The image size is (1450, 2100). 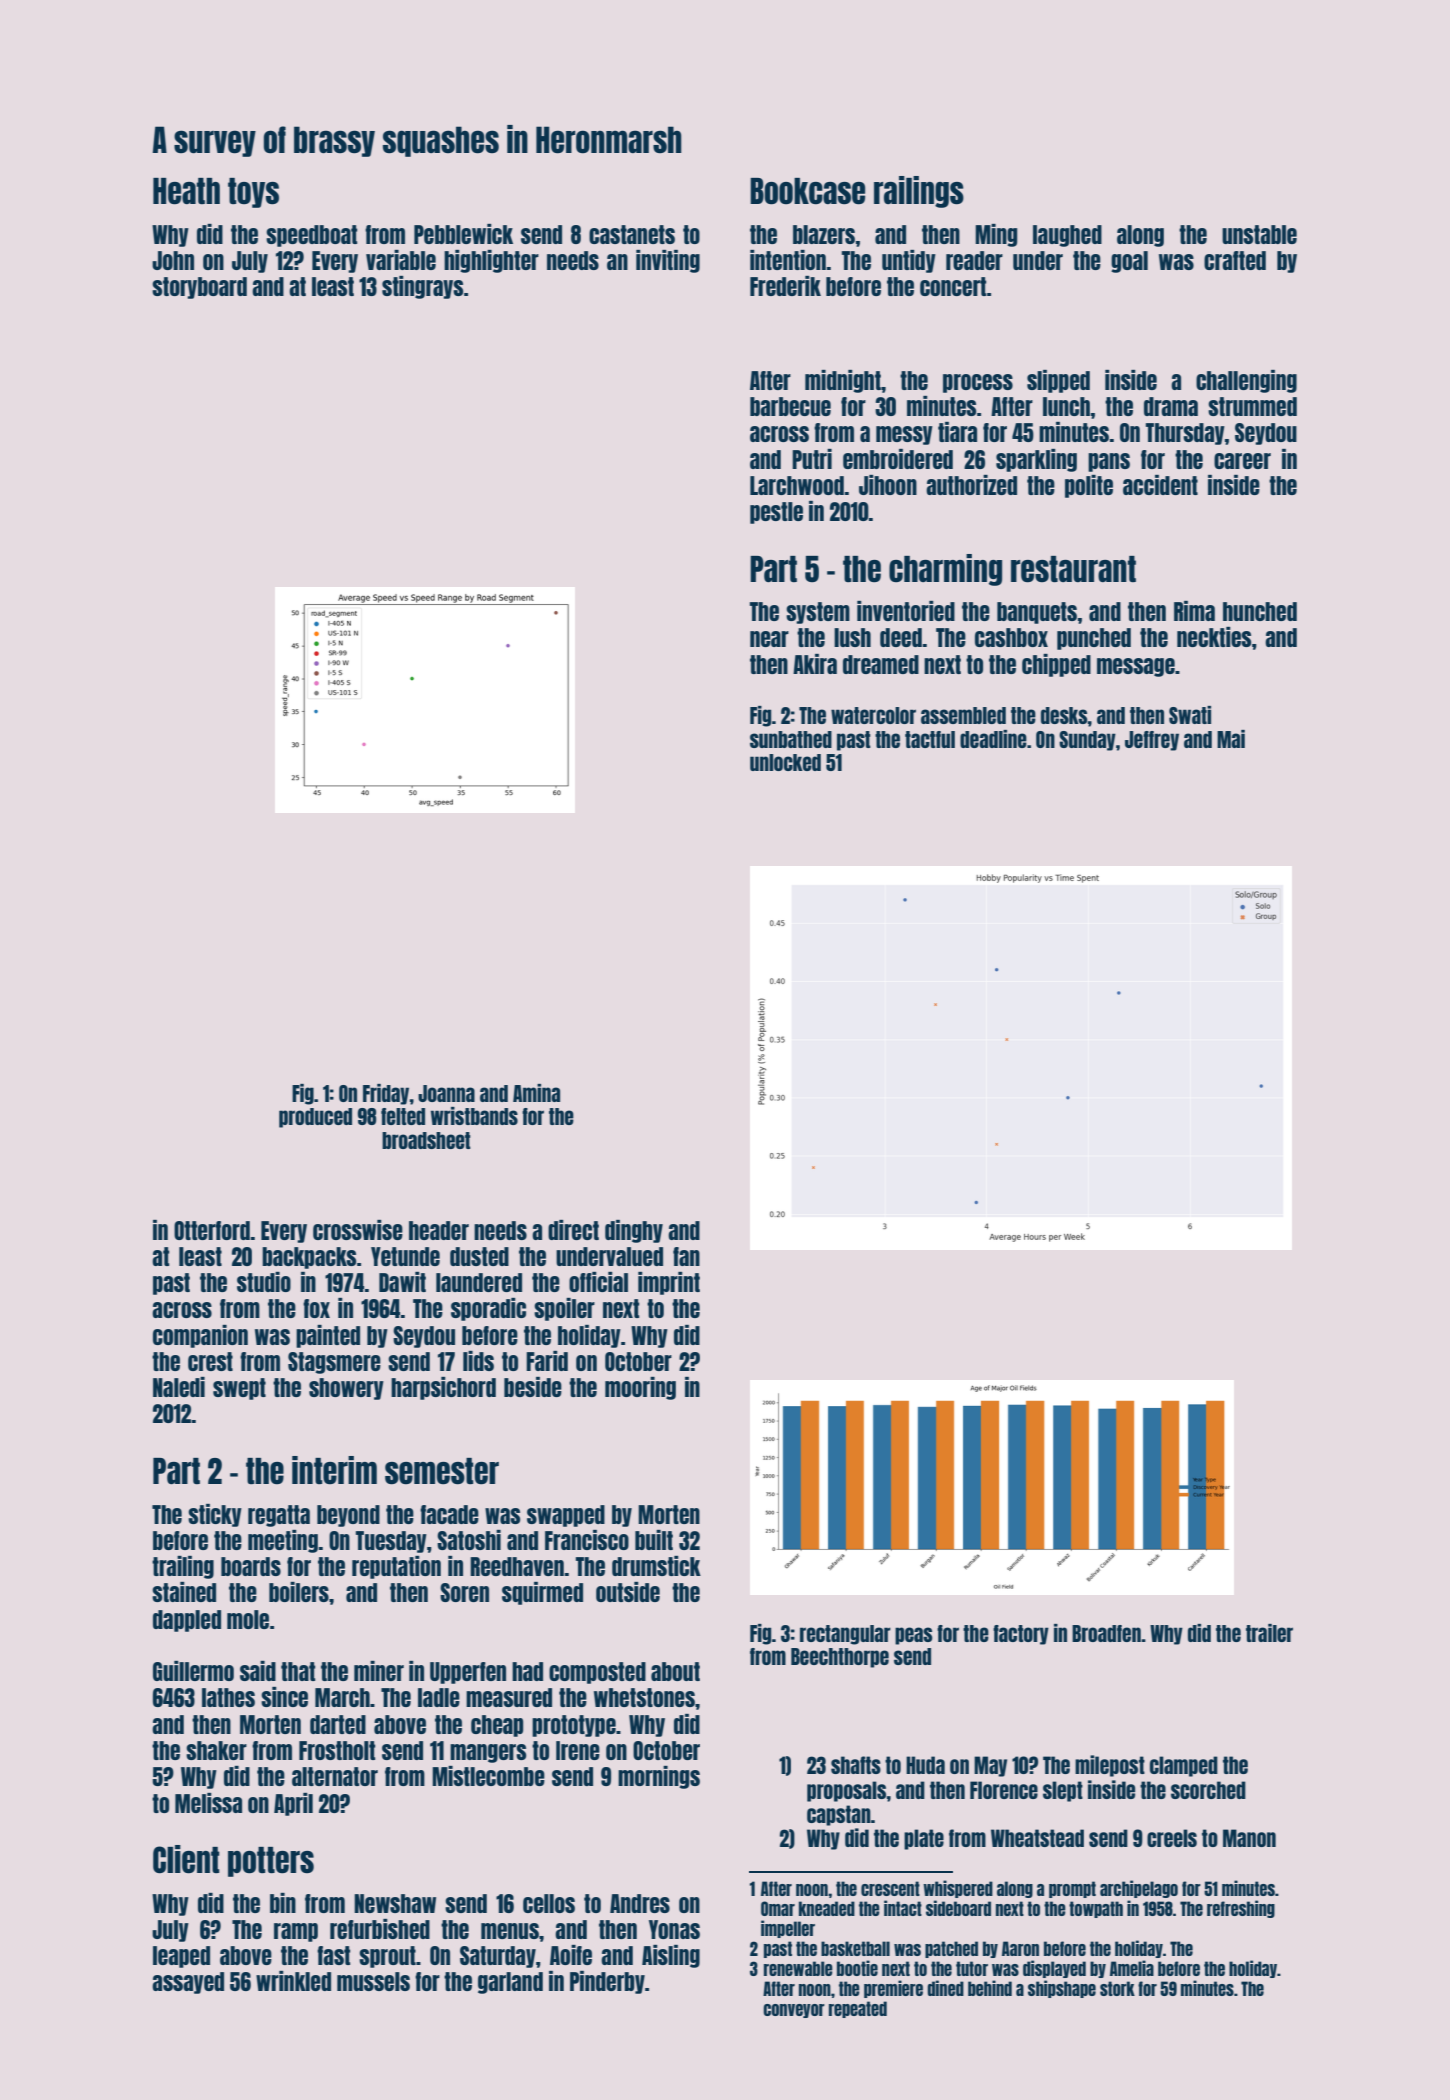 What do you see at coordinates (401, 260) in the screenshot?
I see `variable` at bounding box center [401, 260].
